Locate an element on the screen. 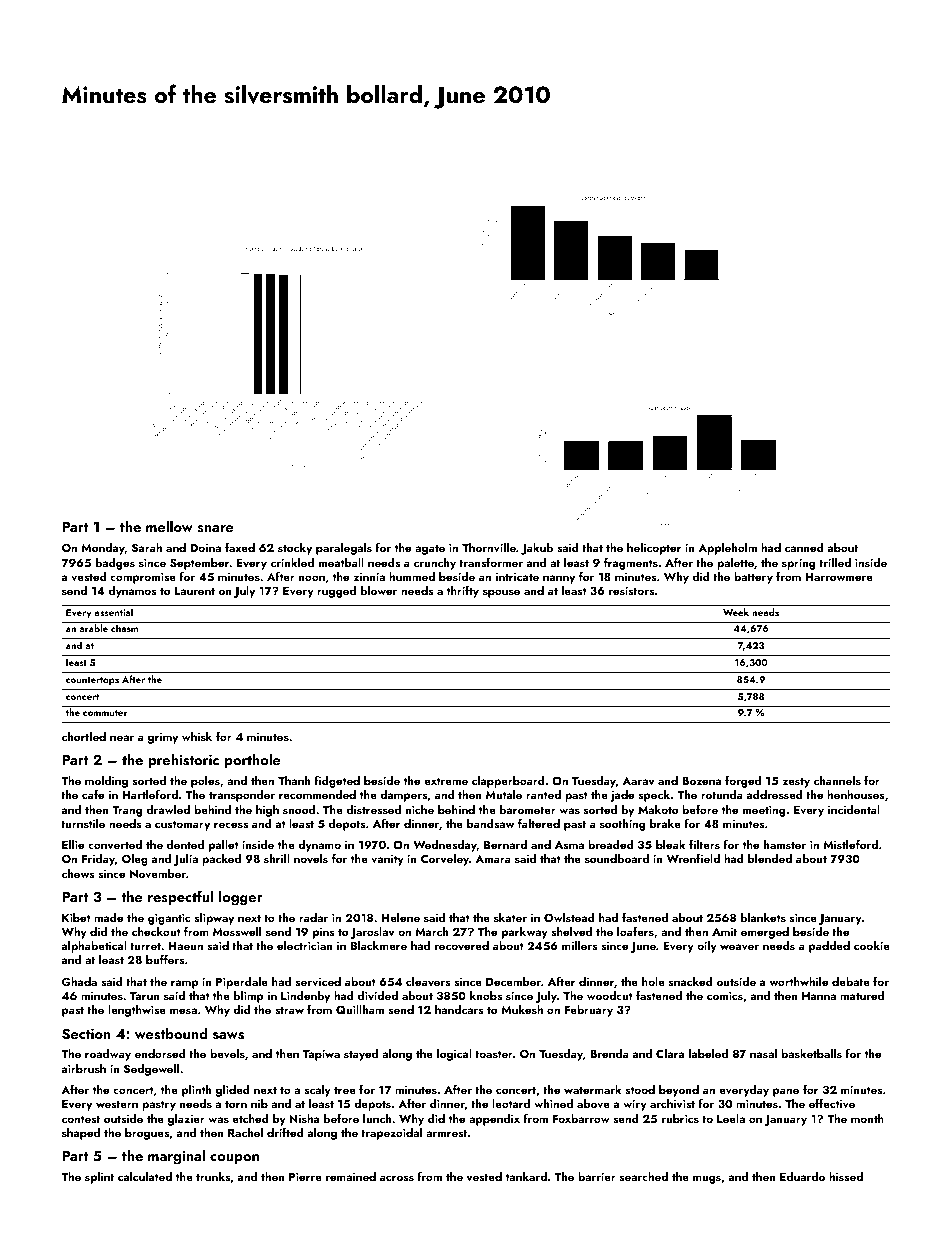 The height and width of the screenshot is (1233, 952). fragments is located at coordinates (631, 563).
